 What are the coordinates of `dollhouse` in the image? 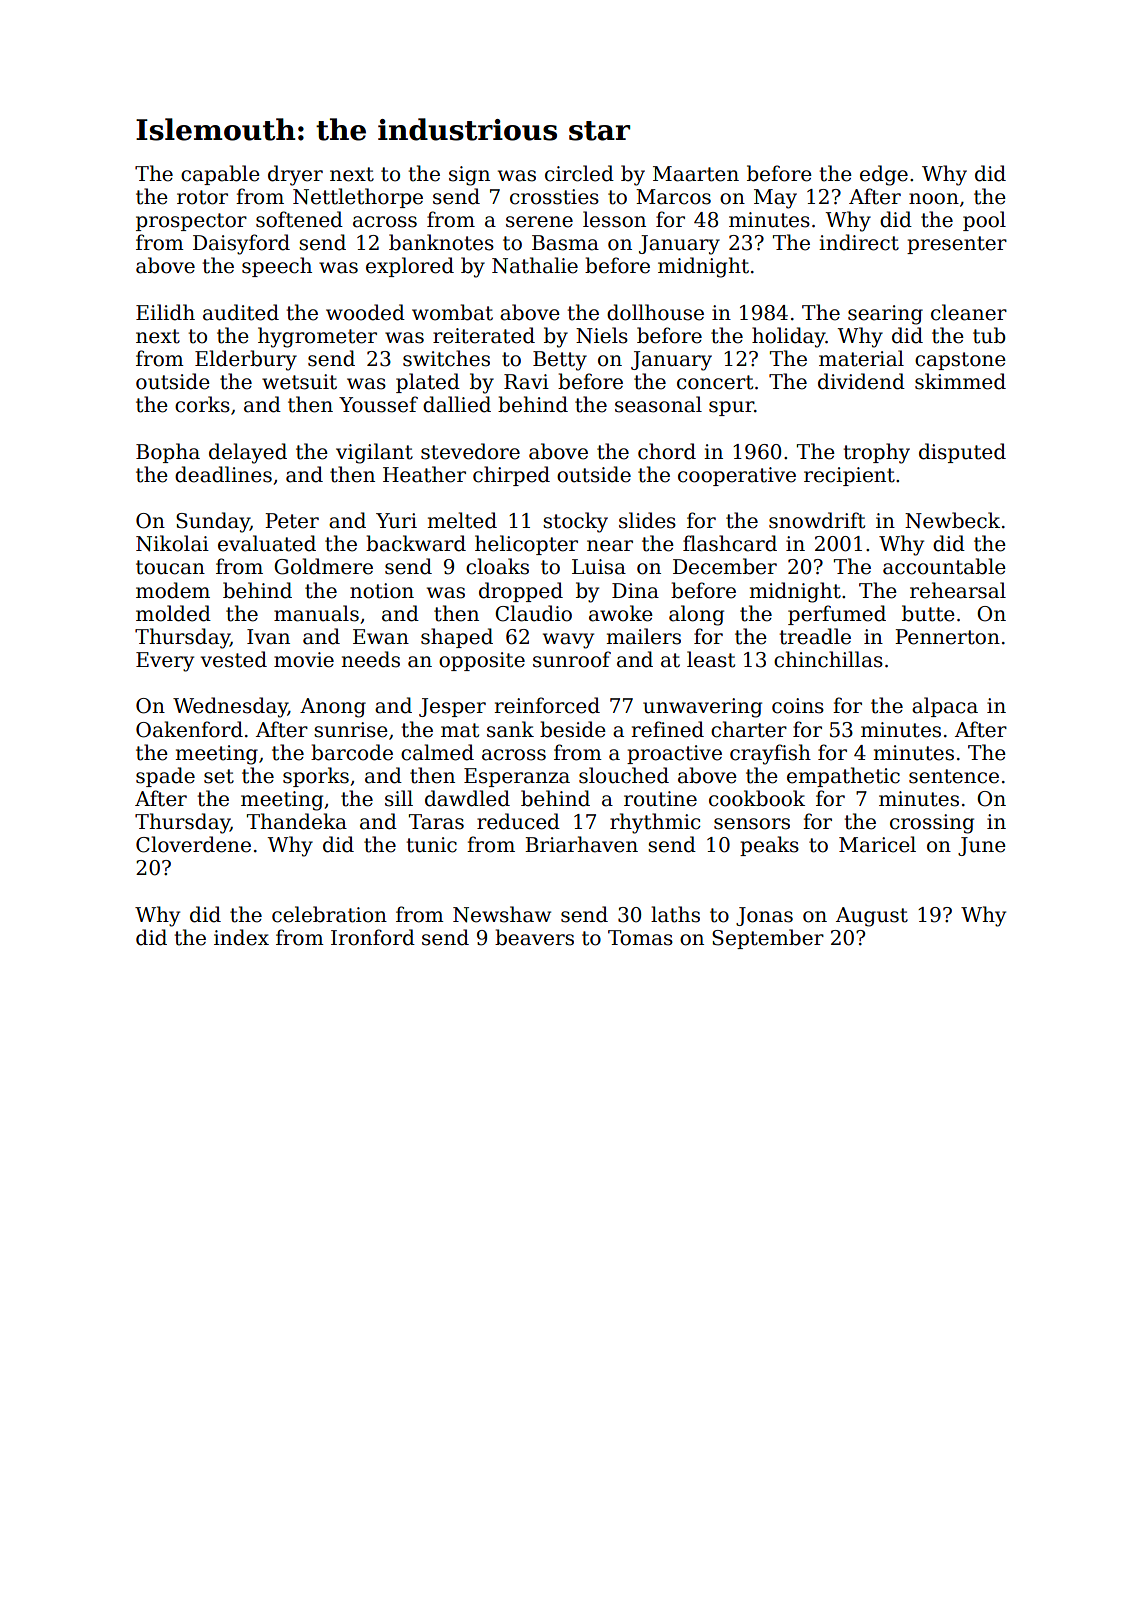 It's located at (655, 312).
